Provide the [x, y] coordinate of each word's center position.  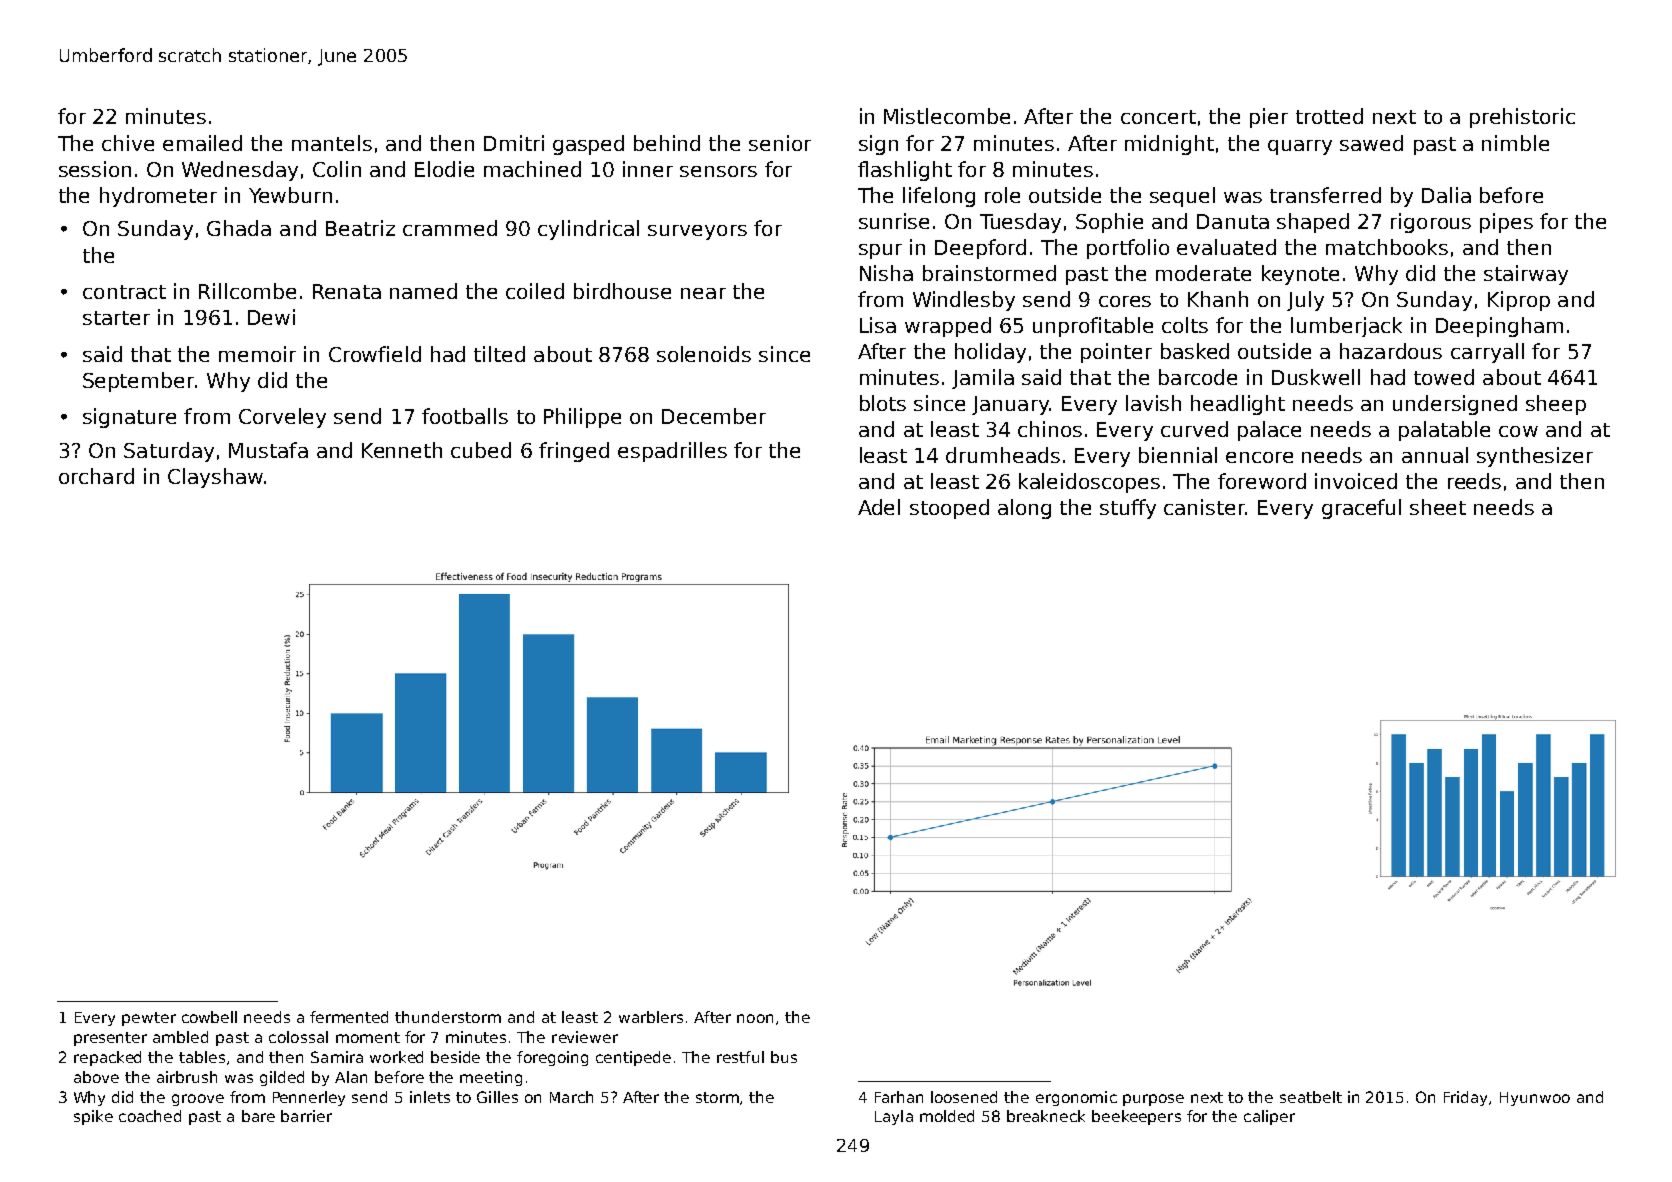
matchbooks [1387, 247]
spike [93, 1117]
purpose [1153, 1100]
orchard [96, 476]
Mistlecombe [947, 116]
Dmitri [514, 143]
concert [1158, 117]
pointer [1116, 353]
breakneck [1046, 1116]
